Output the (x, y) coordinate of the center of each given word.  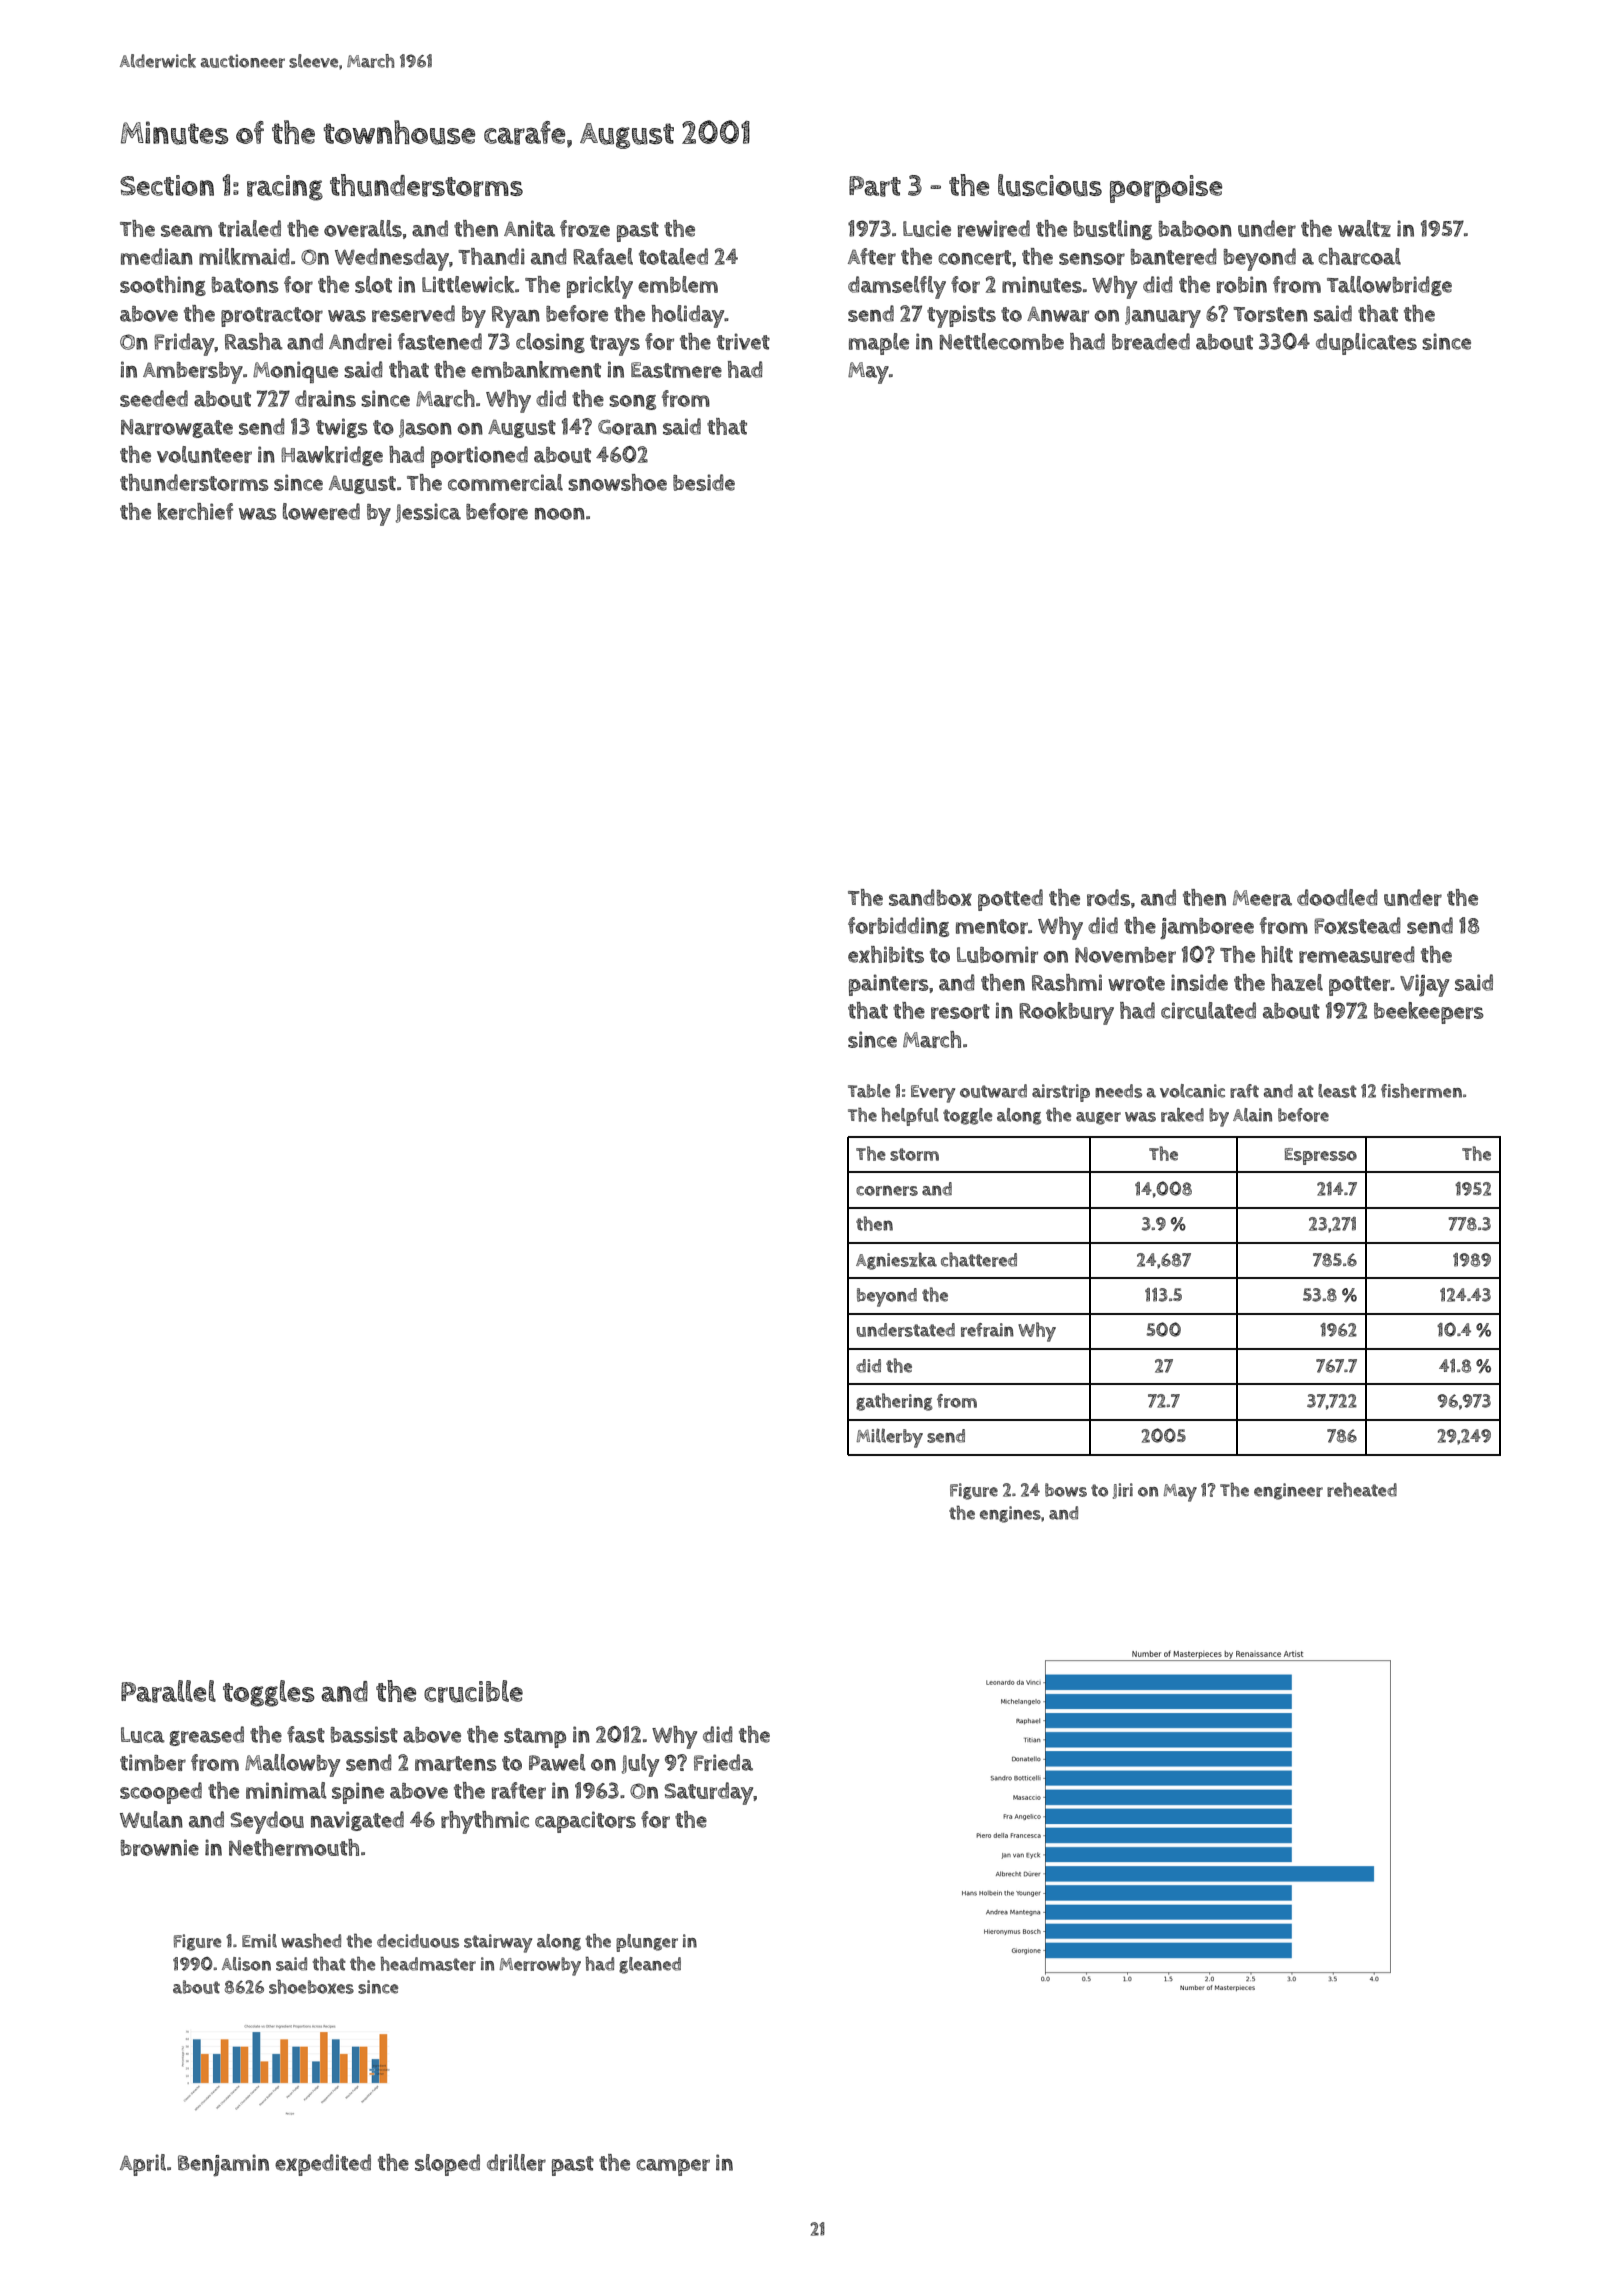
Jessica (428, 513)
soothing (163, 286)
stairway (498, 1943)
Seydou (267, 1822)
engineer (1288, 1491)
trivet (743, 341)
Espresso (1321, 1156)
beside (704, 482)
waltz (1364, 228)
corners (887, 1190)
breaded (1151, 341)
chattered (979, 1259)
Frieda (723, 1762)
